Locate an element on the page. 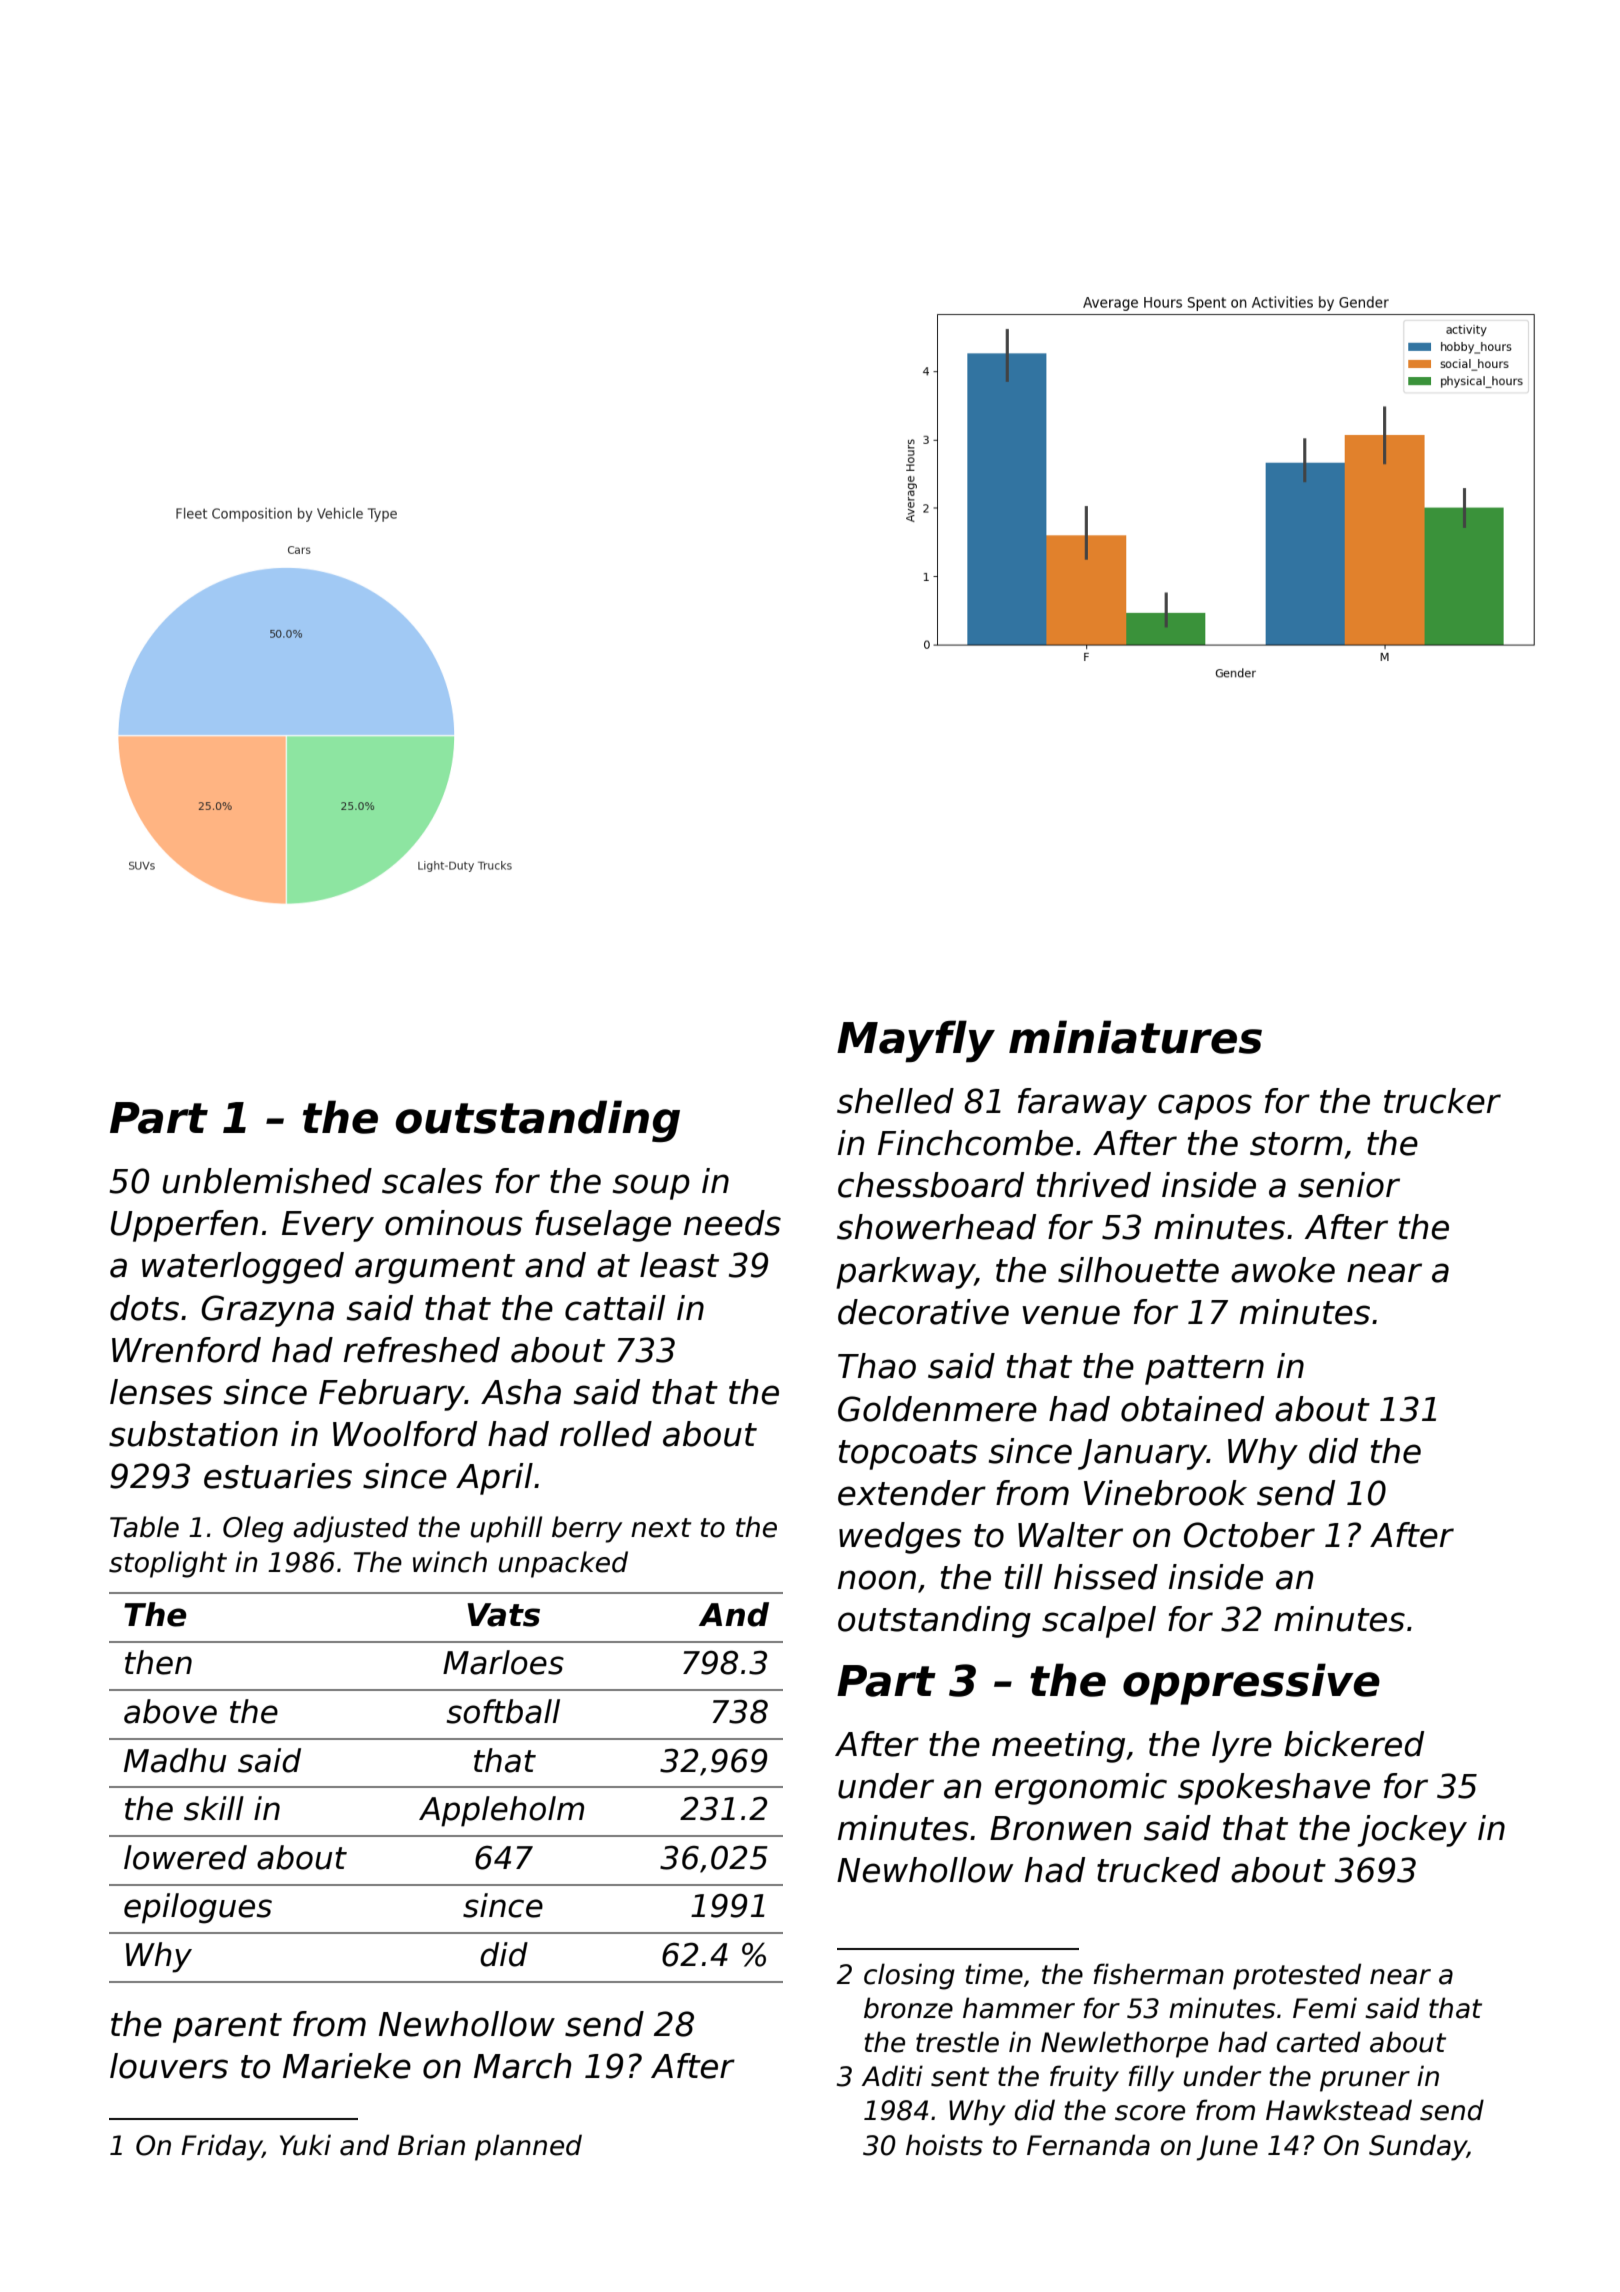 This document has width=1620, height=2292. trucked is located at coordinates (1158, 1870).
